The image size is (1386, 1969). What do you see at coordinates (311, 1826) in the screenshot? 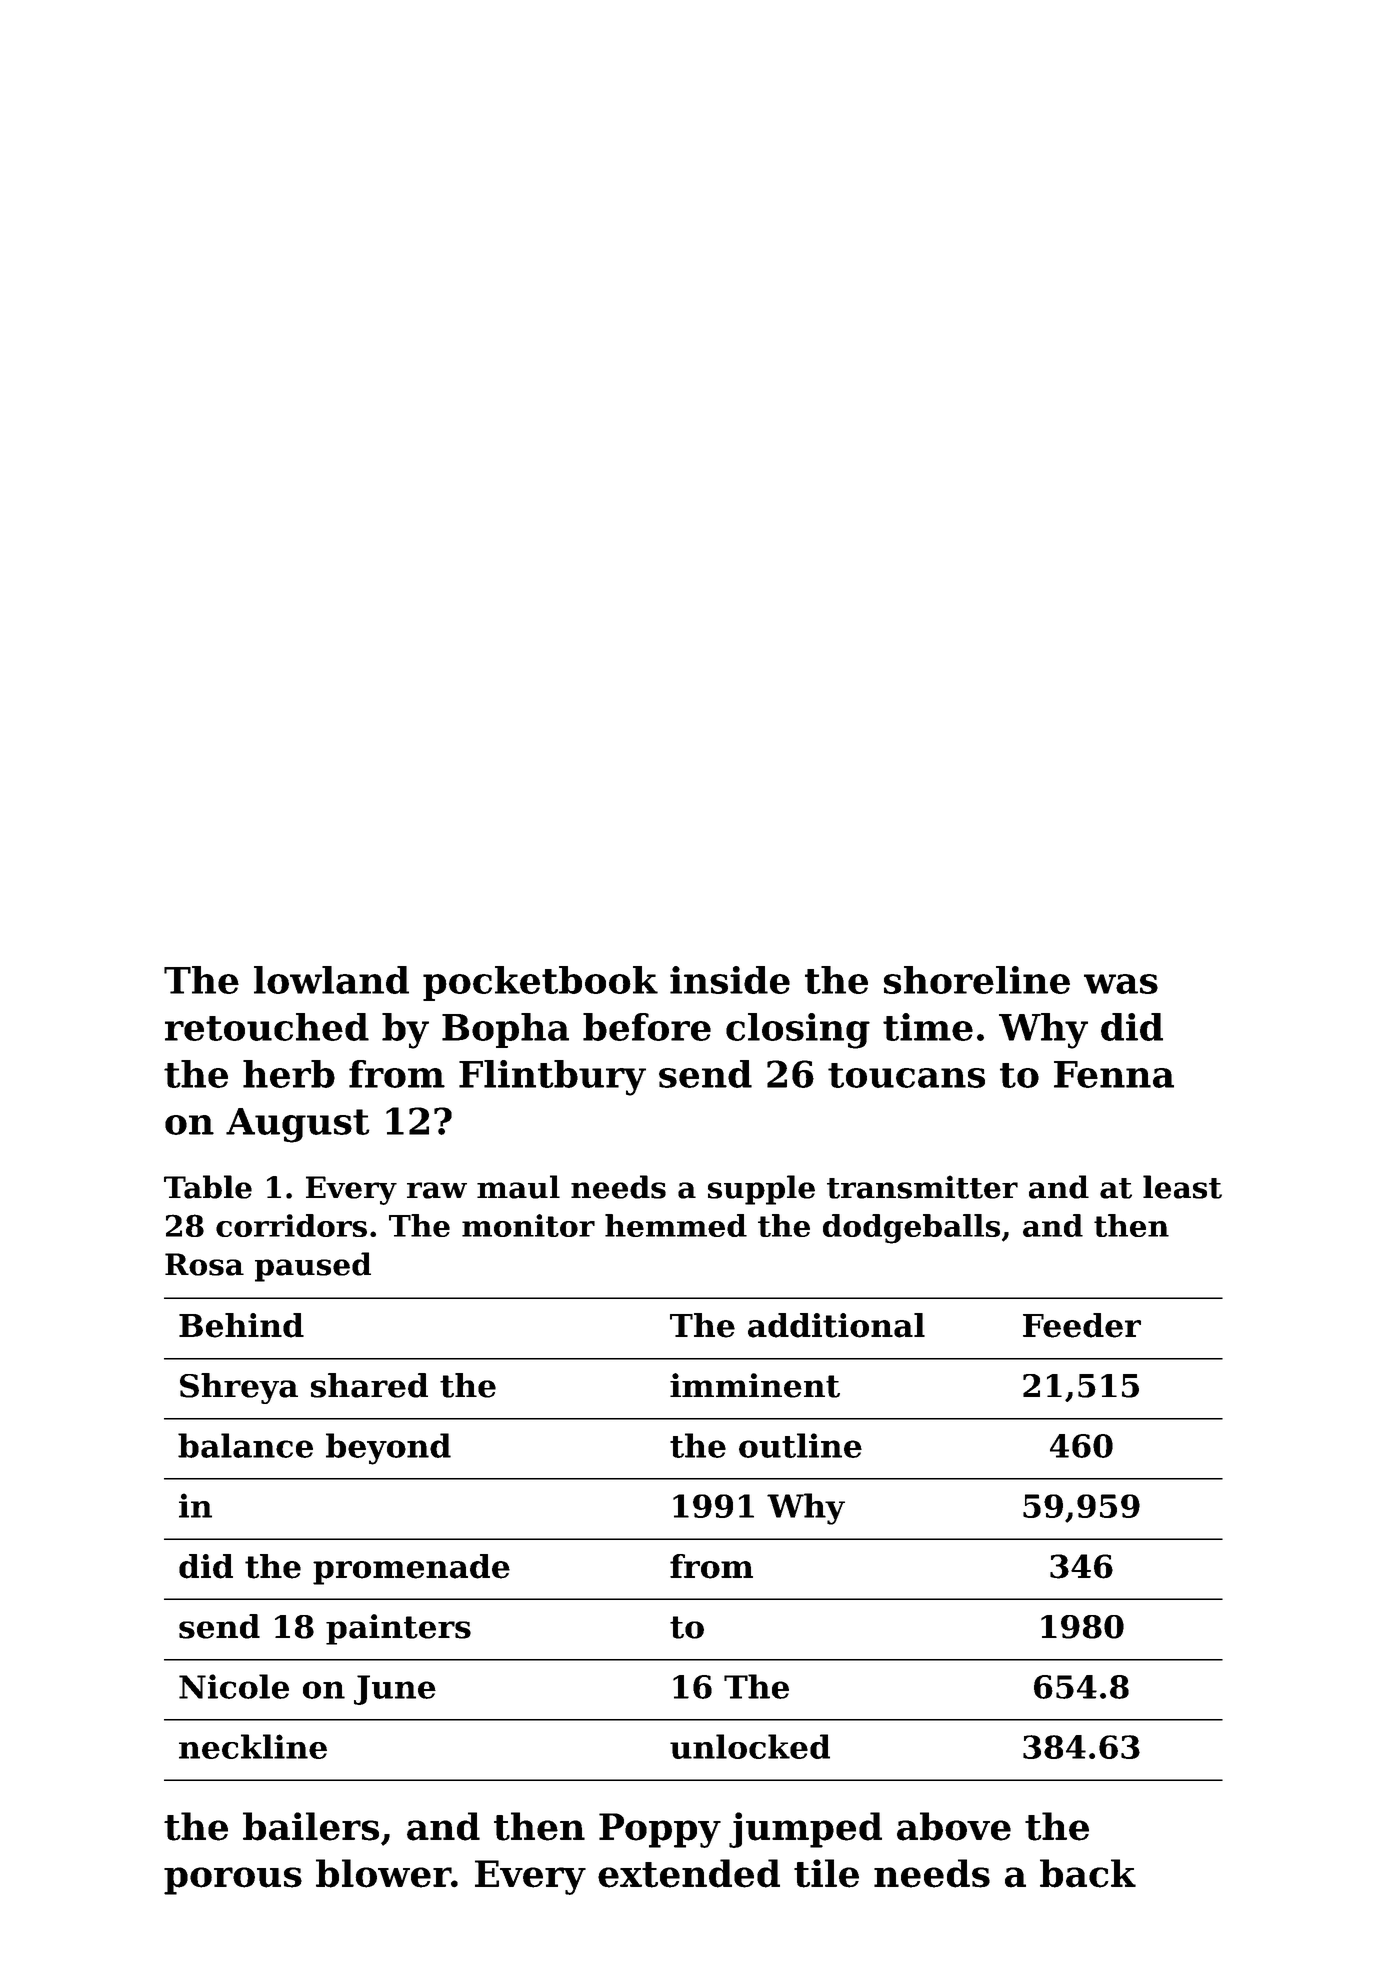
I see `bailers` at bounding box center [311, 1826].
